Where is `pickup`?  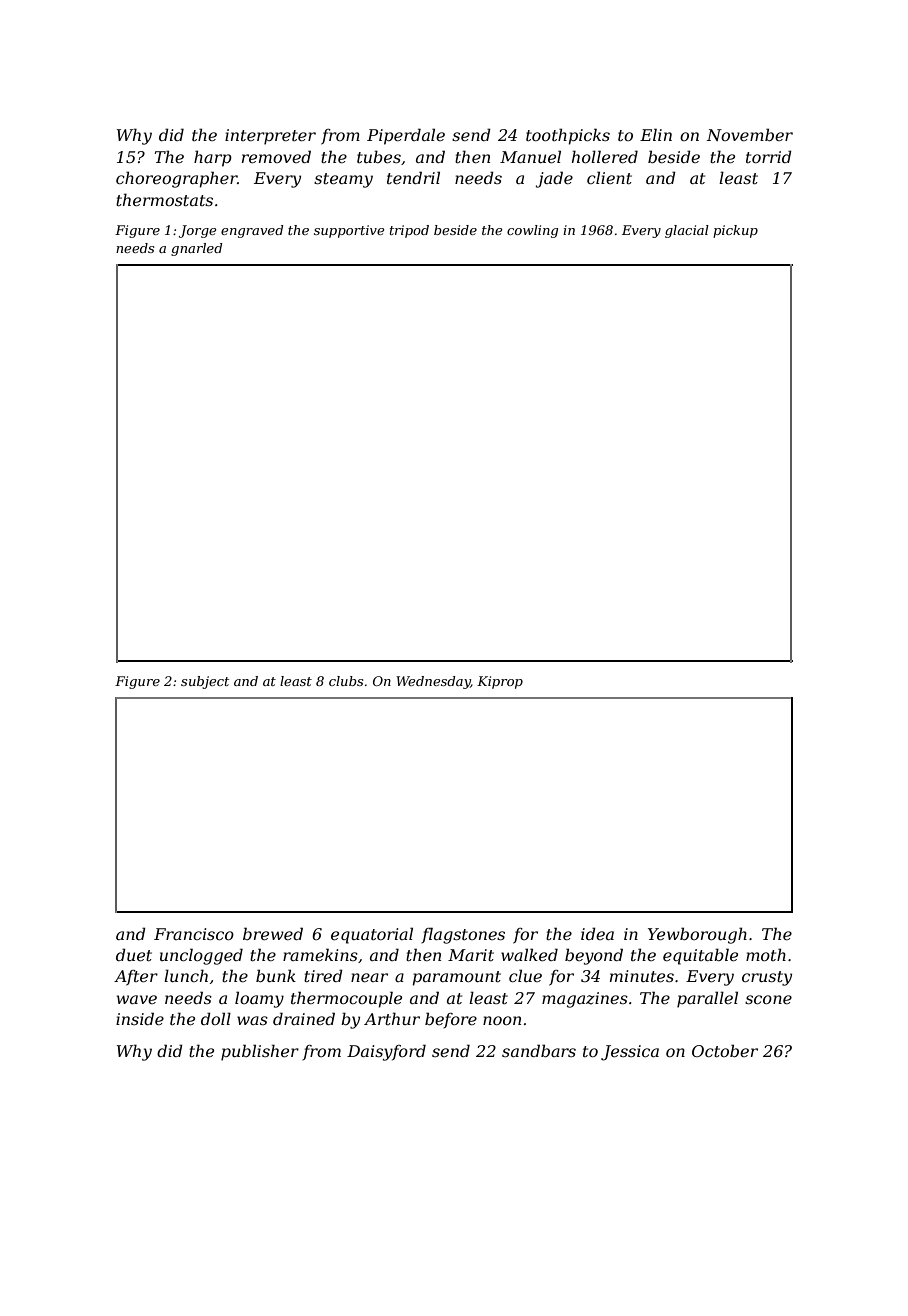
pickup is located at coordinates (735, 231).
